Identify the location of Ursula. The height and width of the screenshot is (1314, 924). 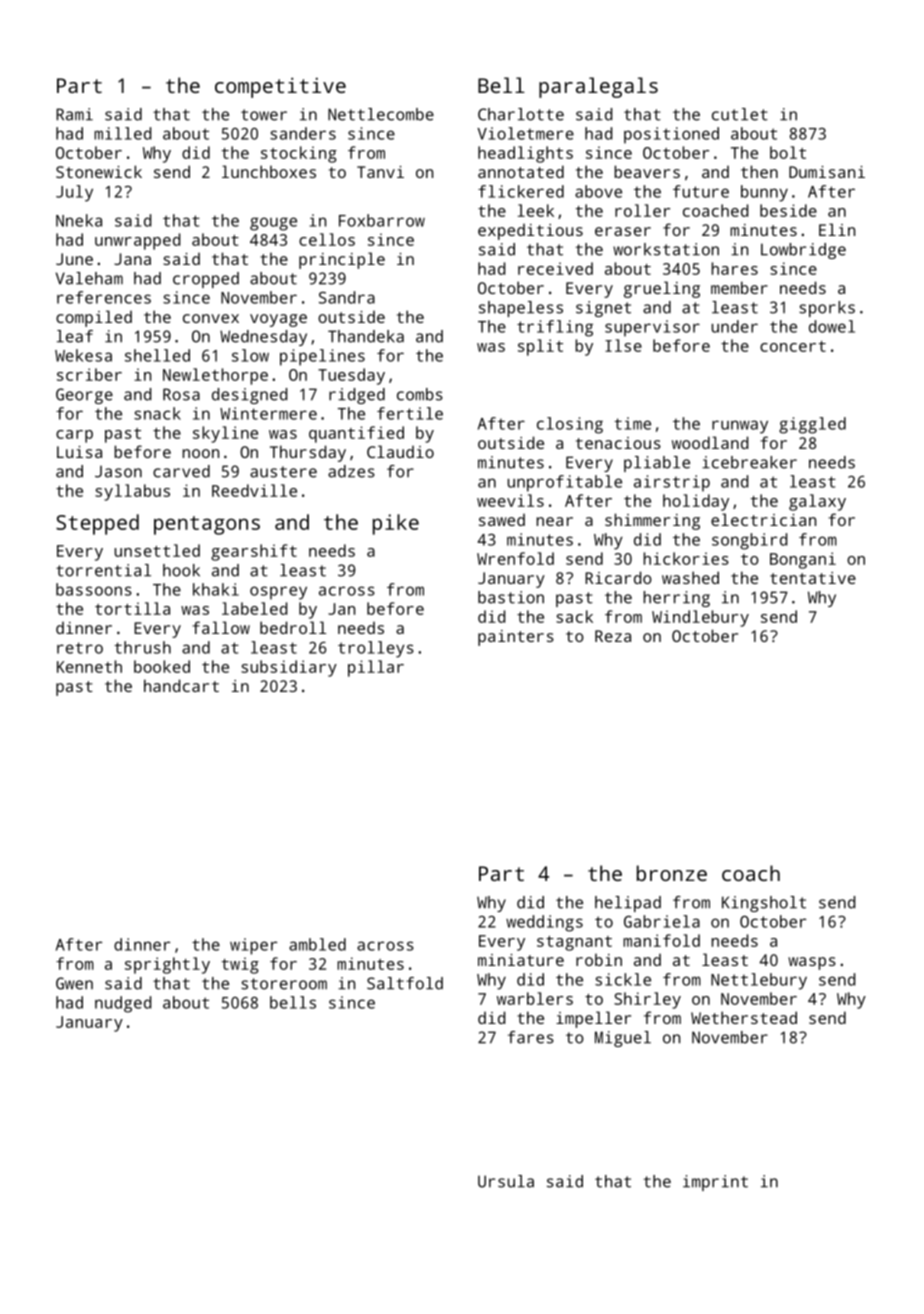
(506, 1181).
